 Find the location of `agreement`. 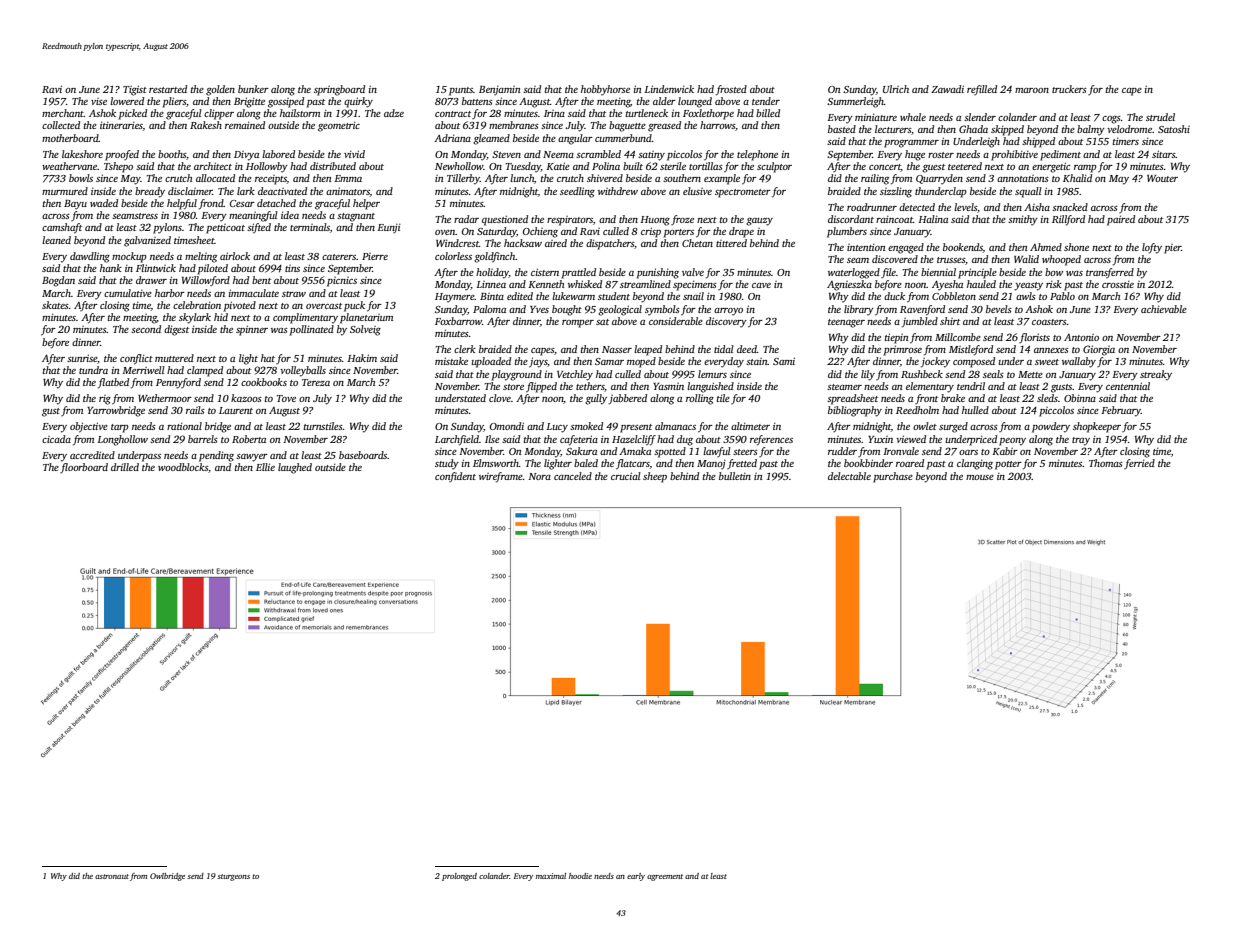

agreement is located at coordinates (665, 877).
